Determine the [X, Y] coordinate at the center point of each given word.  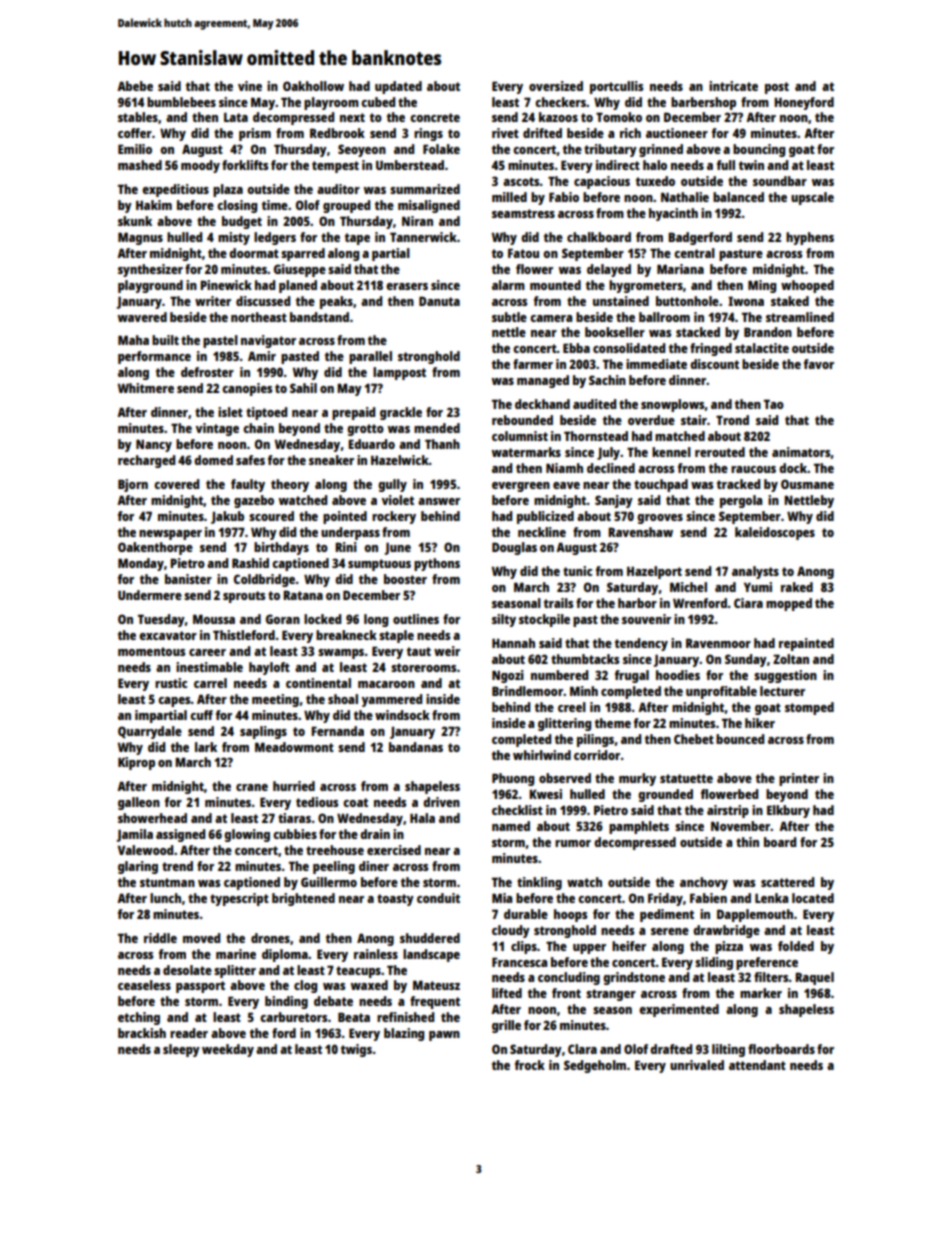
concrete [435, 117]
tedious [317, 802]
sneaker [331, 460]
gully [392, 485]
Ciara [748, 603]
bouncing [759, 150]
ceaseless [144, 985]
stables [138, 117]
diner [374, 866]
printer [799, 779]
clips [524, 947]
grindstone [634, 978]
